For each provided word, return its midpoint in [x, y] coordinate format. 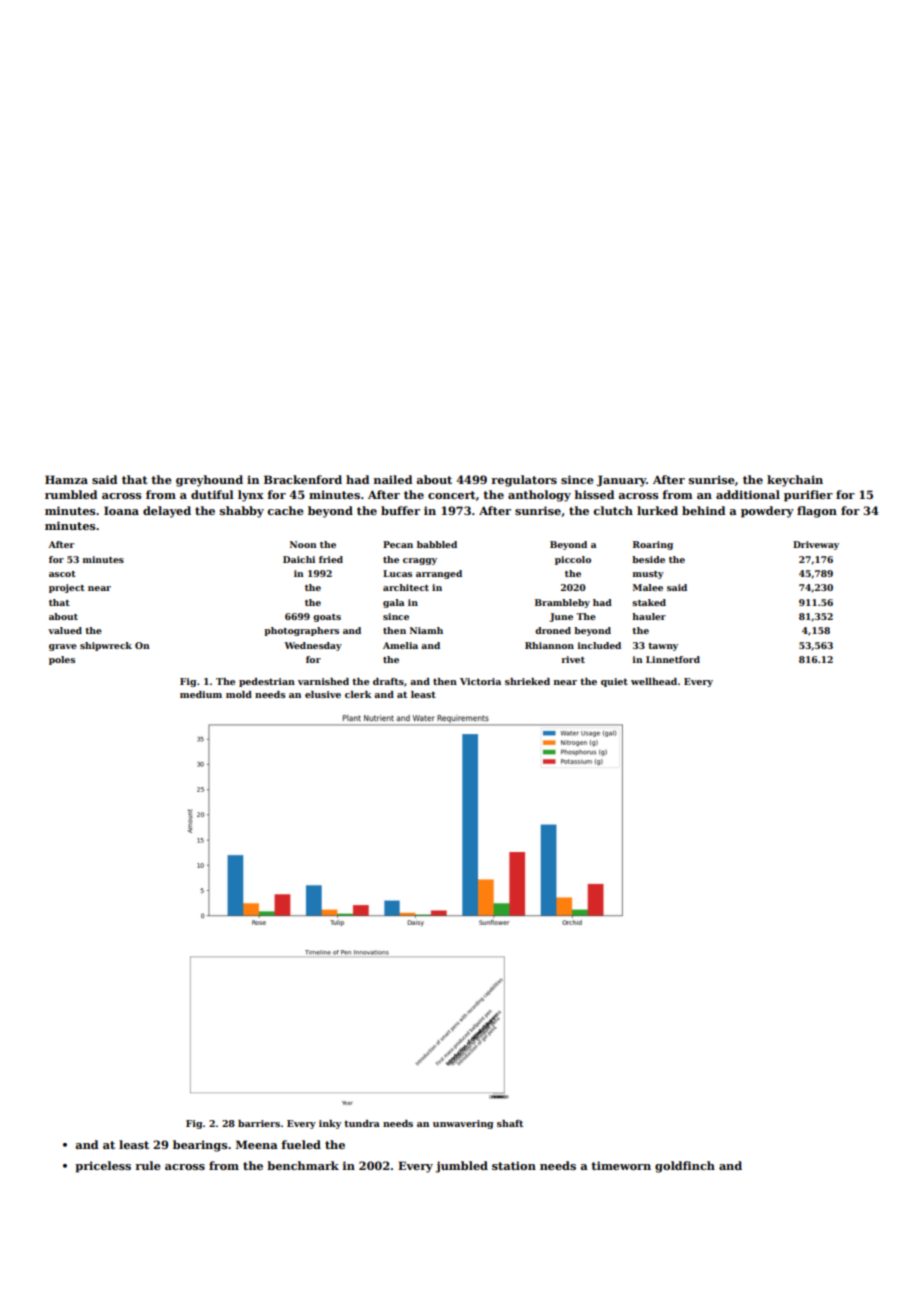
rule [148, 1165]
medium [201, 694]
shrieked [527, 681]
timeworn [621, 1165]
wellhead [654, 681]
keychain [795, 481]
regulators [524, 481]
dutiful [212, 494]
